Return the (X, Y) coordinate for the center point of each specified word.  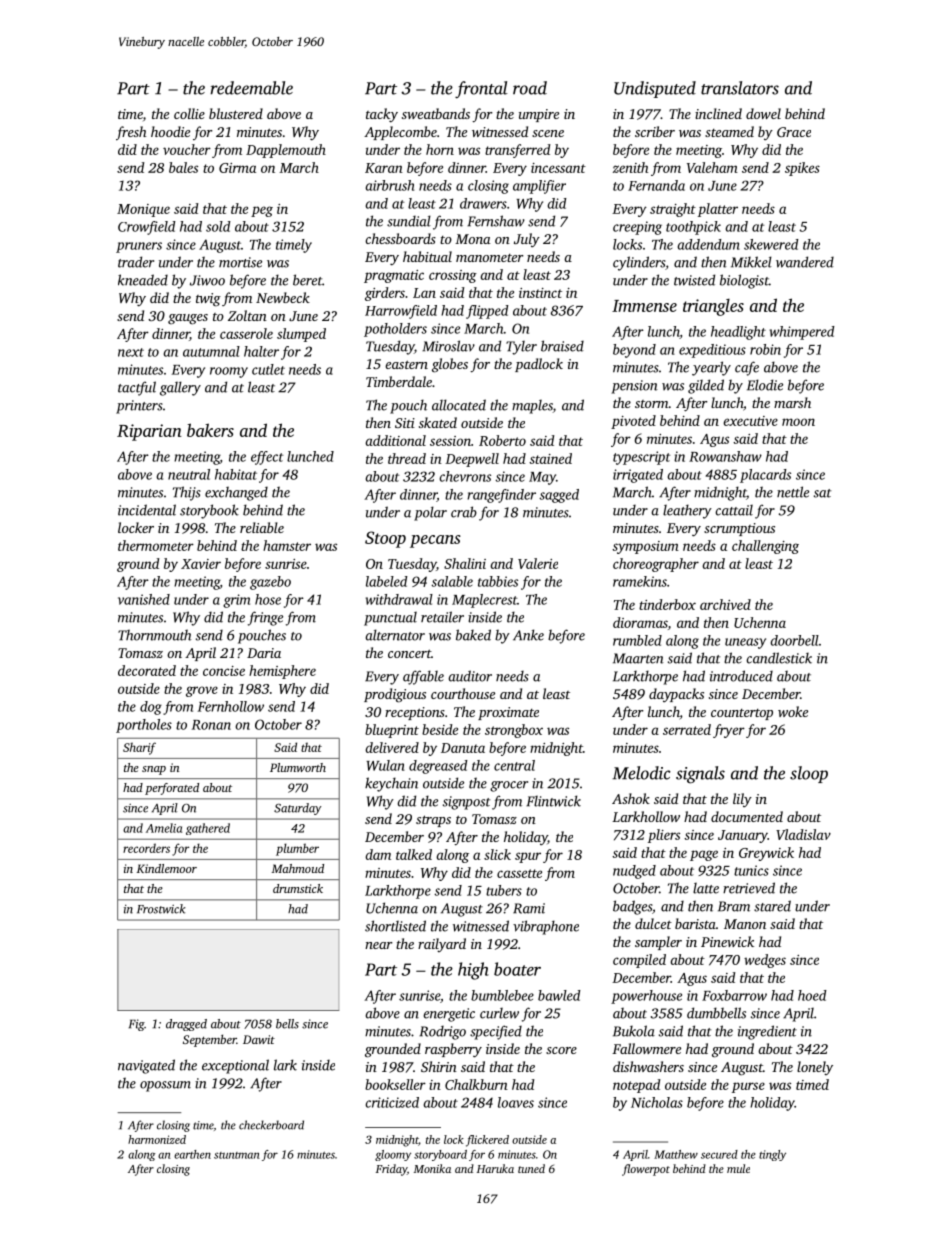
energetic (449, 1015)
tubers (504, 890)
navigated (146, 1066)
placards (765, 476)
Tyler (521, 348)
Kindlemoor (167, 868)
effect (267, 458)
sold (218, 226)
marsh (792, 402)
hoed (812, 995)
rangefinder (501, 496)
